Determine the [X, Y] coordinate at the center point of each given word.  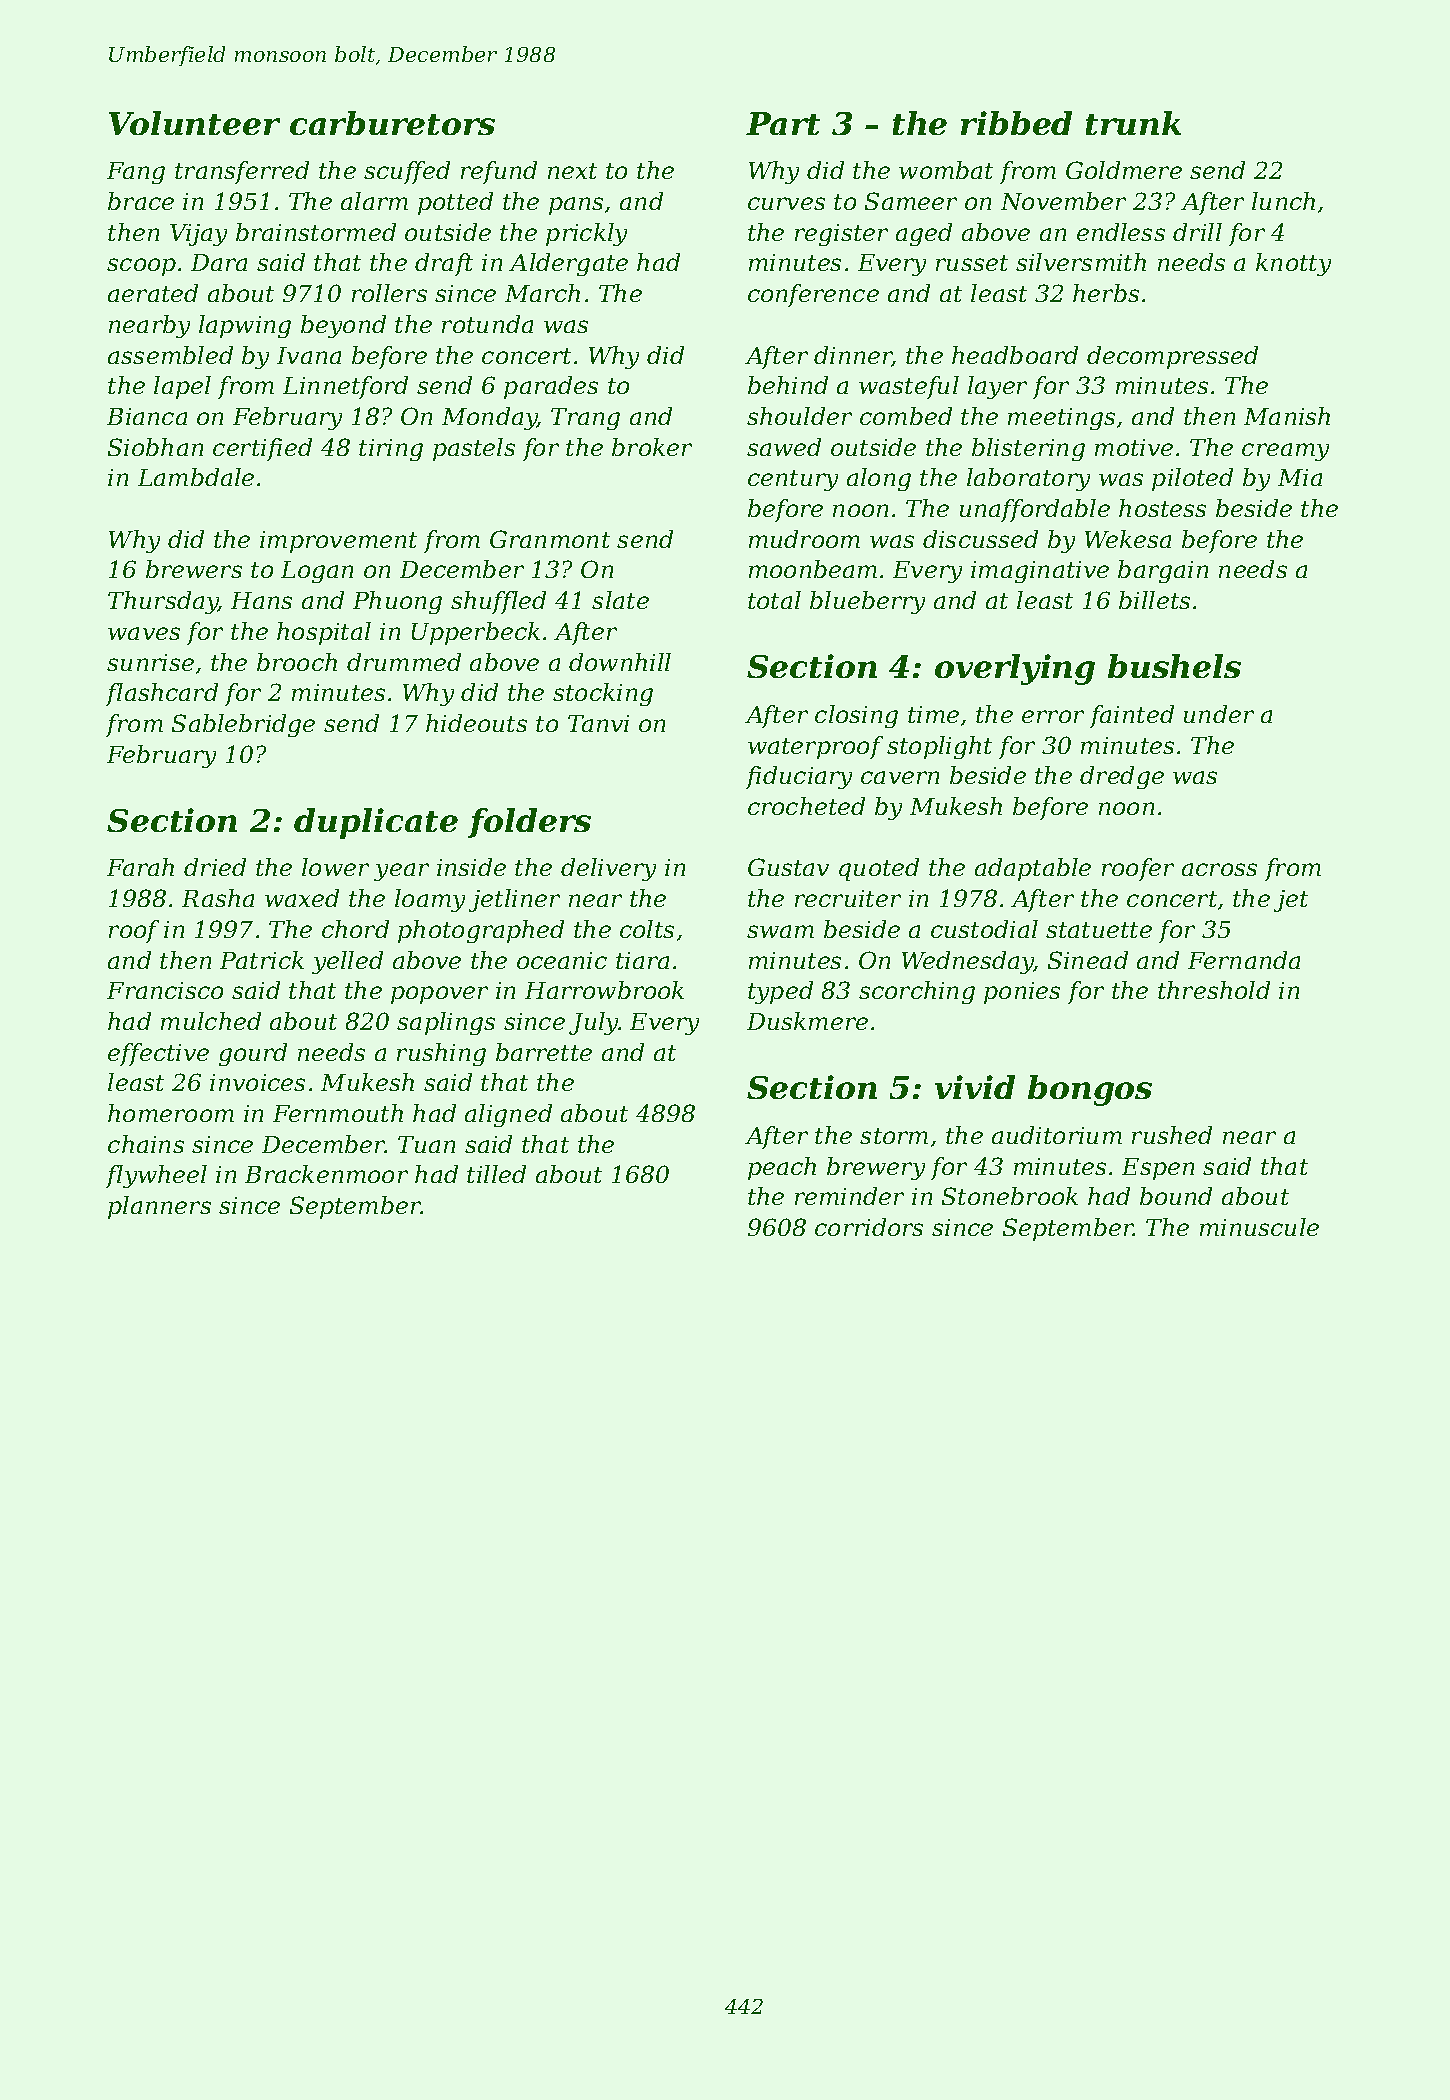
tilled [496, 1174]
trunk [1133, 123]
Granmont [550, 539]
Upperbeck [476, 633]
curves [786, 203]
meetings [1061, 419]
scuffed [407, 172]
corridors [869, 1227]
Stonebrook [1010, 1196]
